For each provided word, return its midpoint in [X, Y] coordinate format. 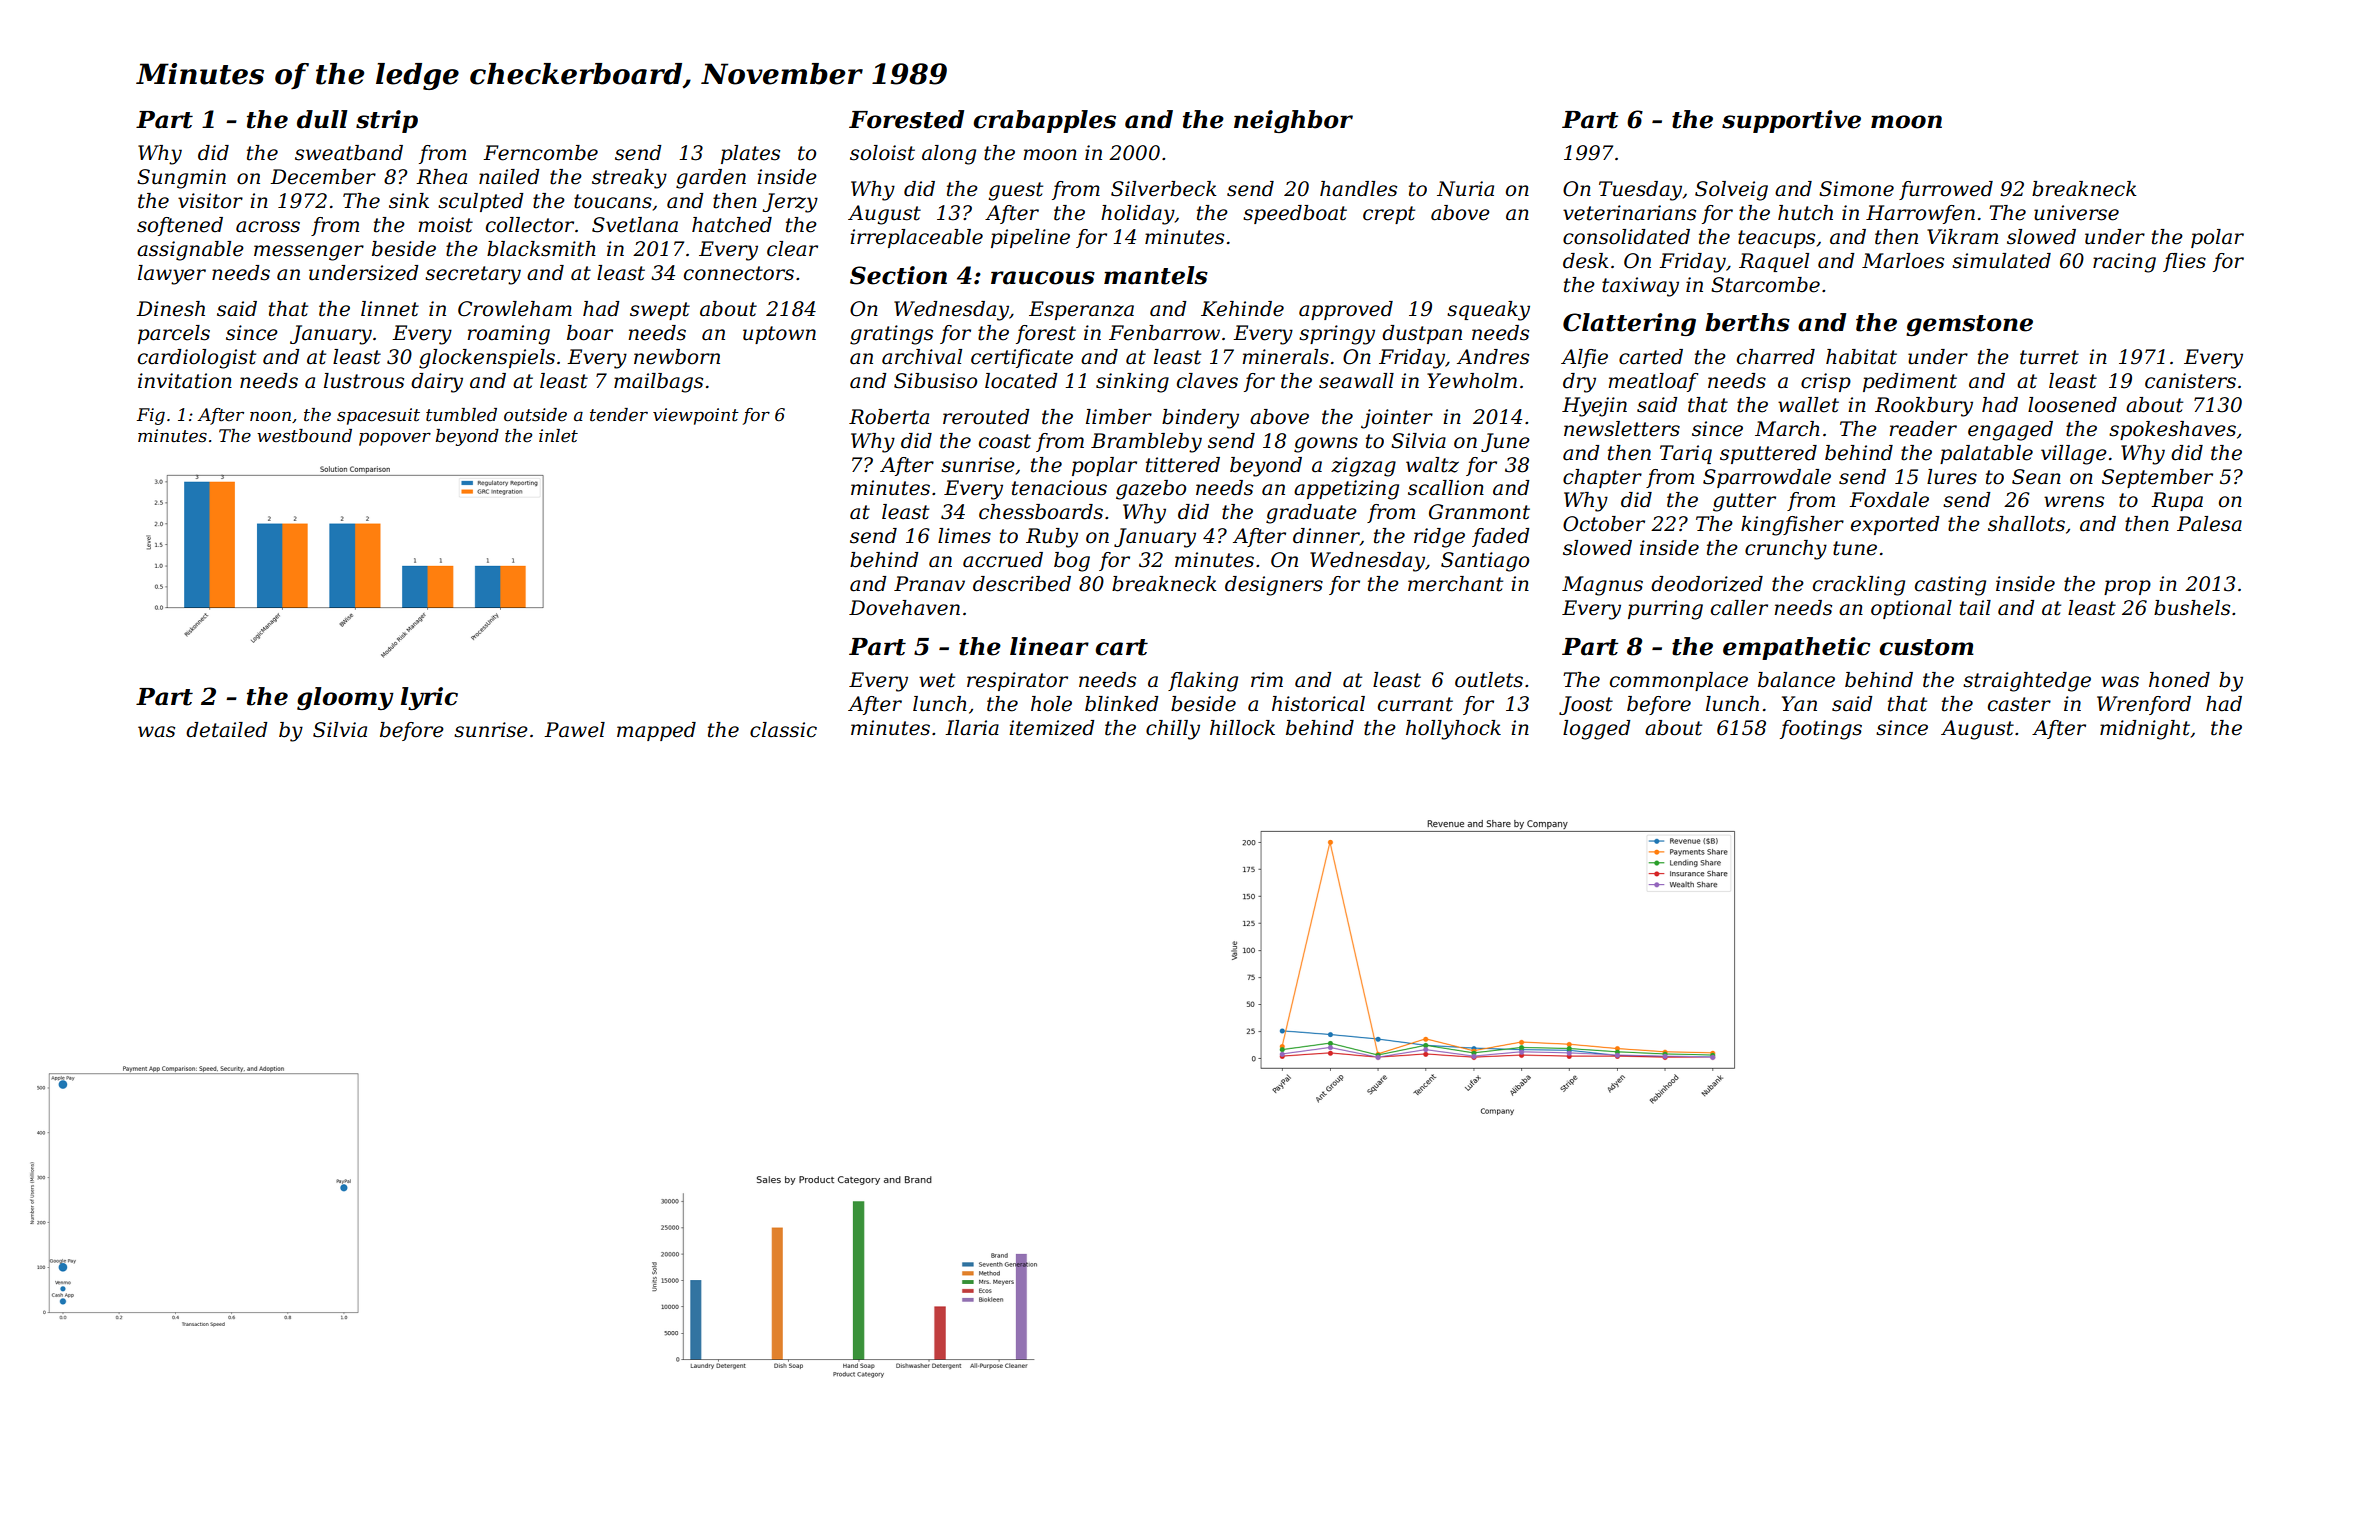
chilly [1173, 730]
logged [1597, 730]
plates [750, 154]
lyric [429, 698]
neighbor [1293, 121]
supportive [1791, 121]
